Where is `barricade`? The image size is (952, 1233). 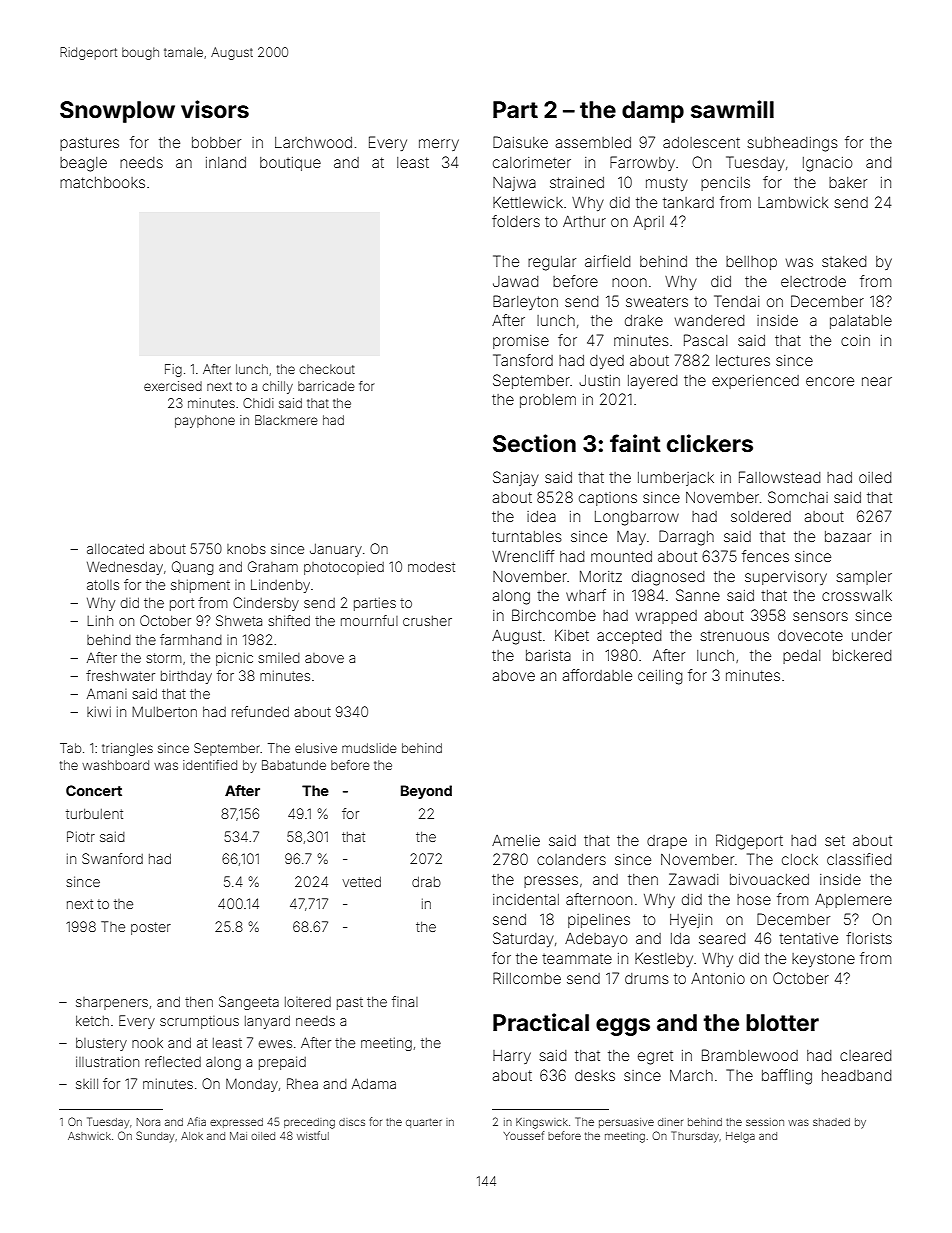 barricade is located at coordinates (326, 386).
